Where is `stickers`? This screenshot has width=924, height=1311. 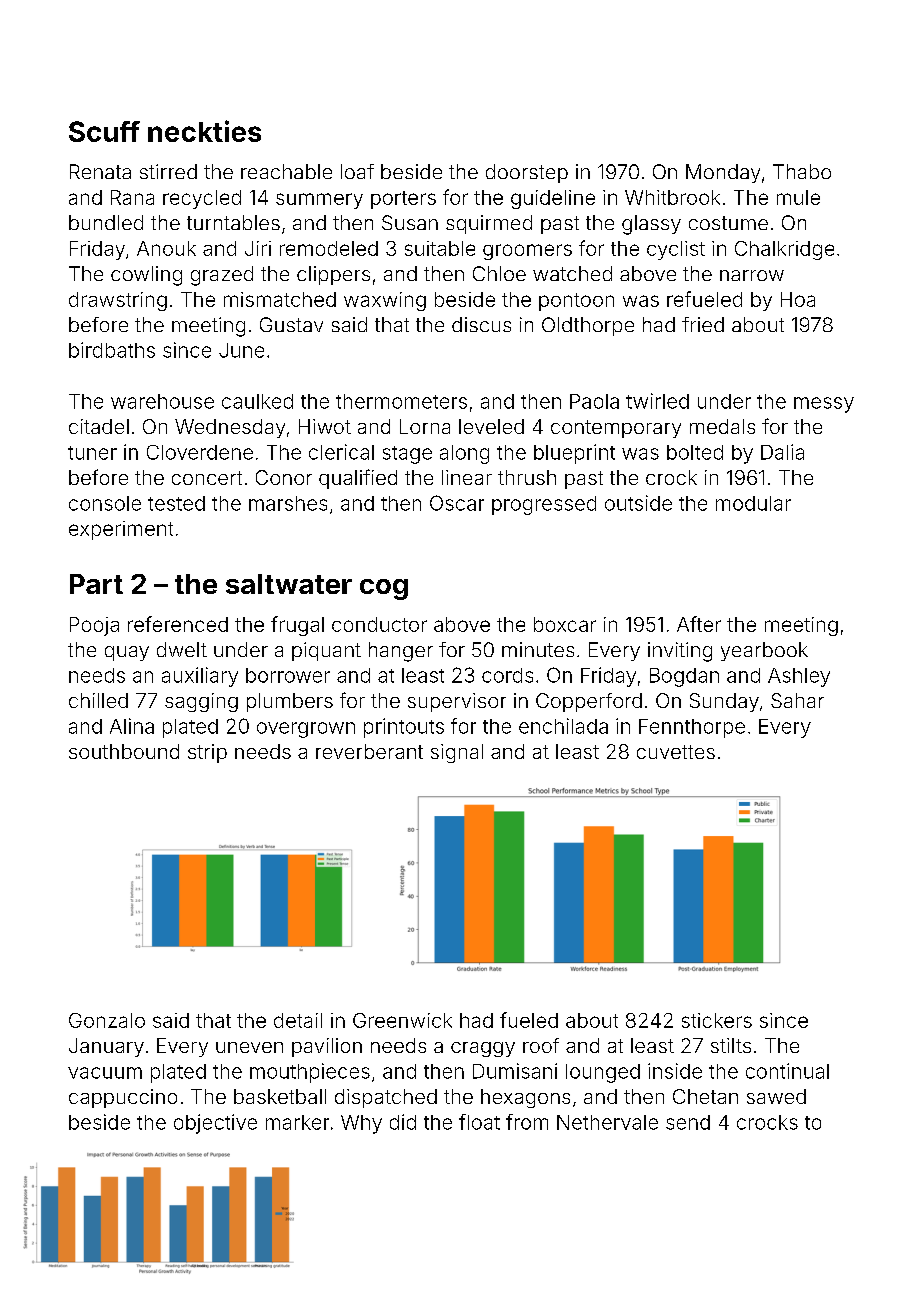 stickers is located at coordinates (717, 1020).
